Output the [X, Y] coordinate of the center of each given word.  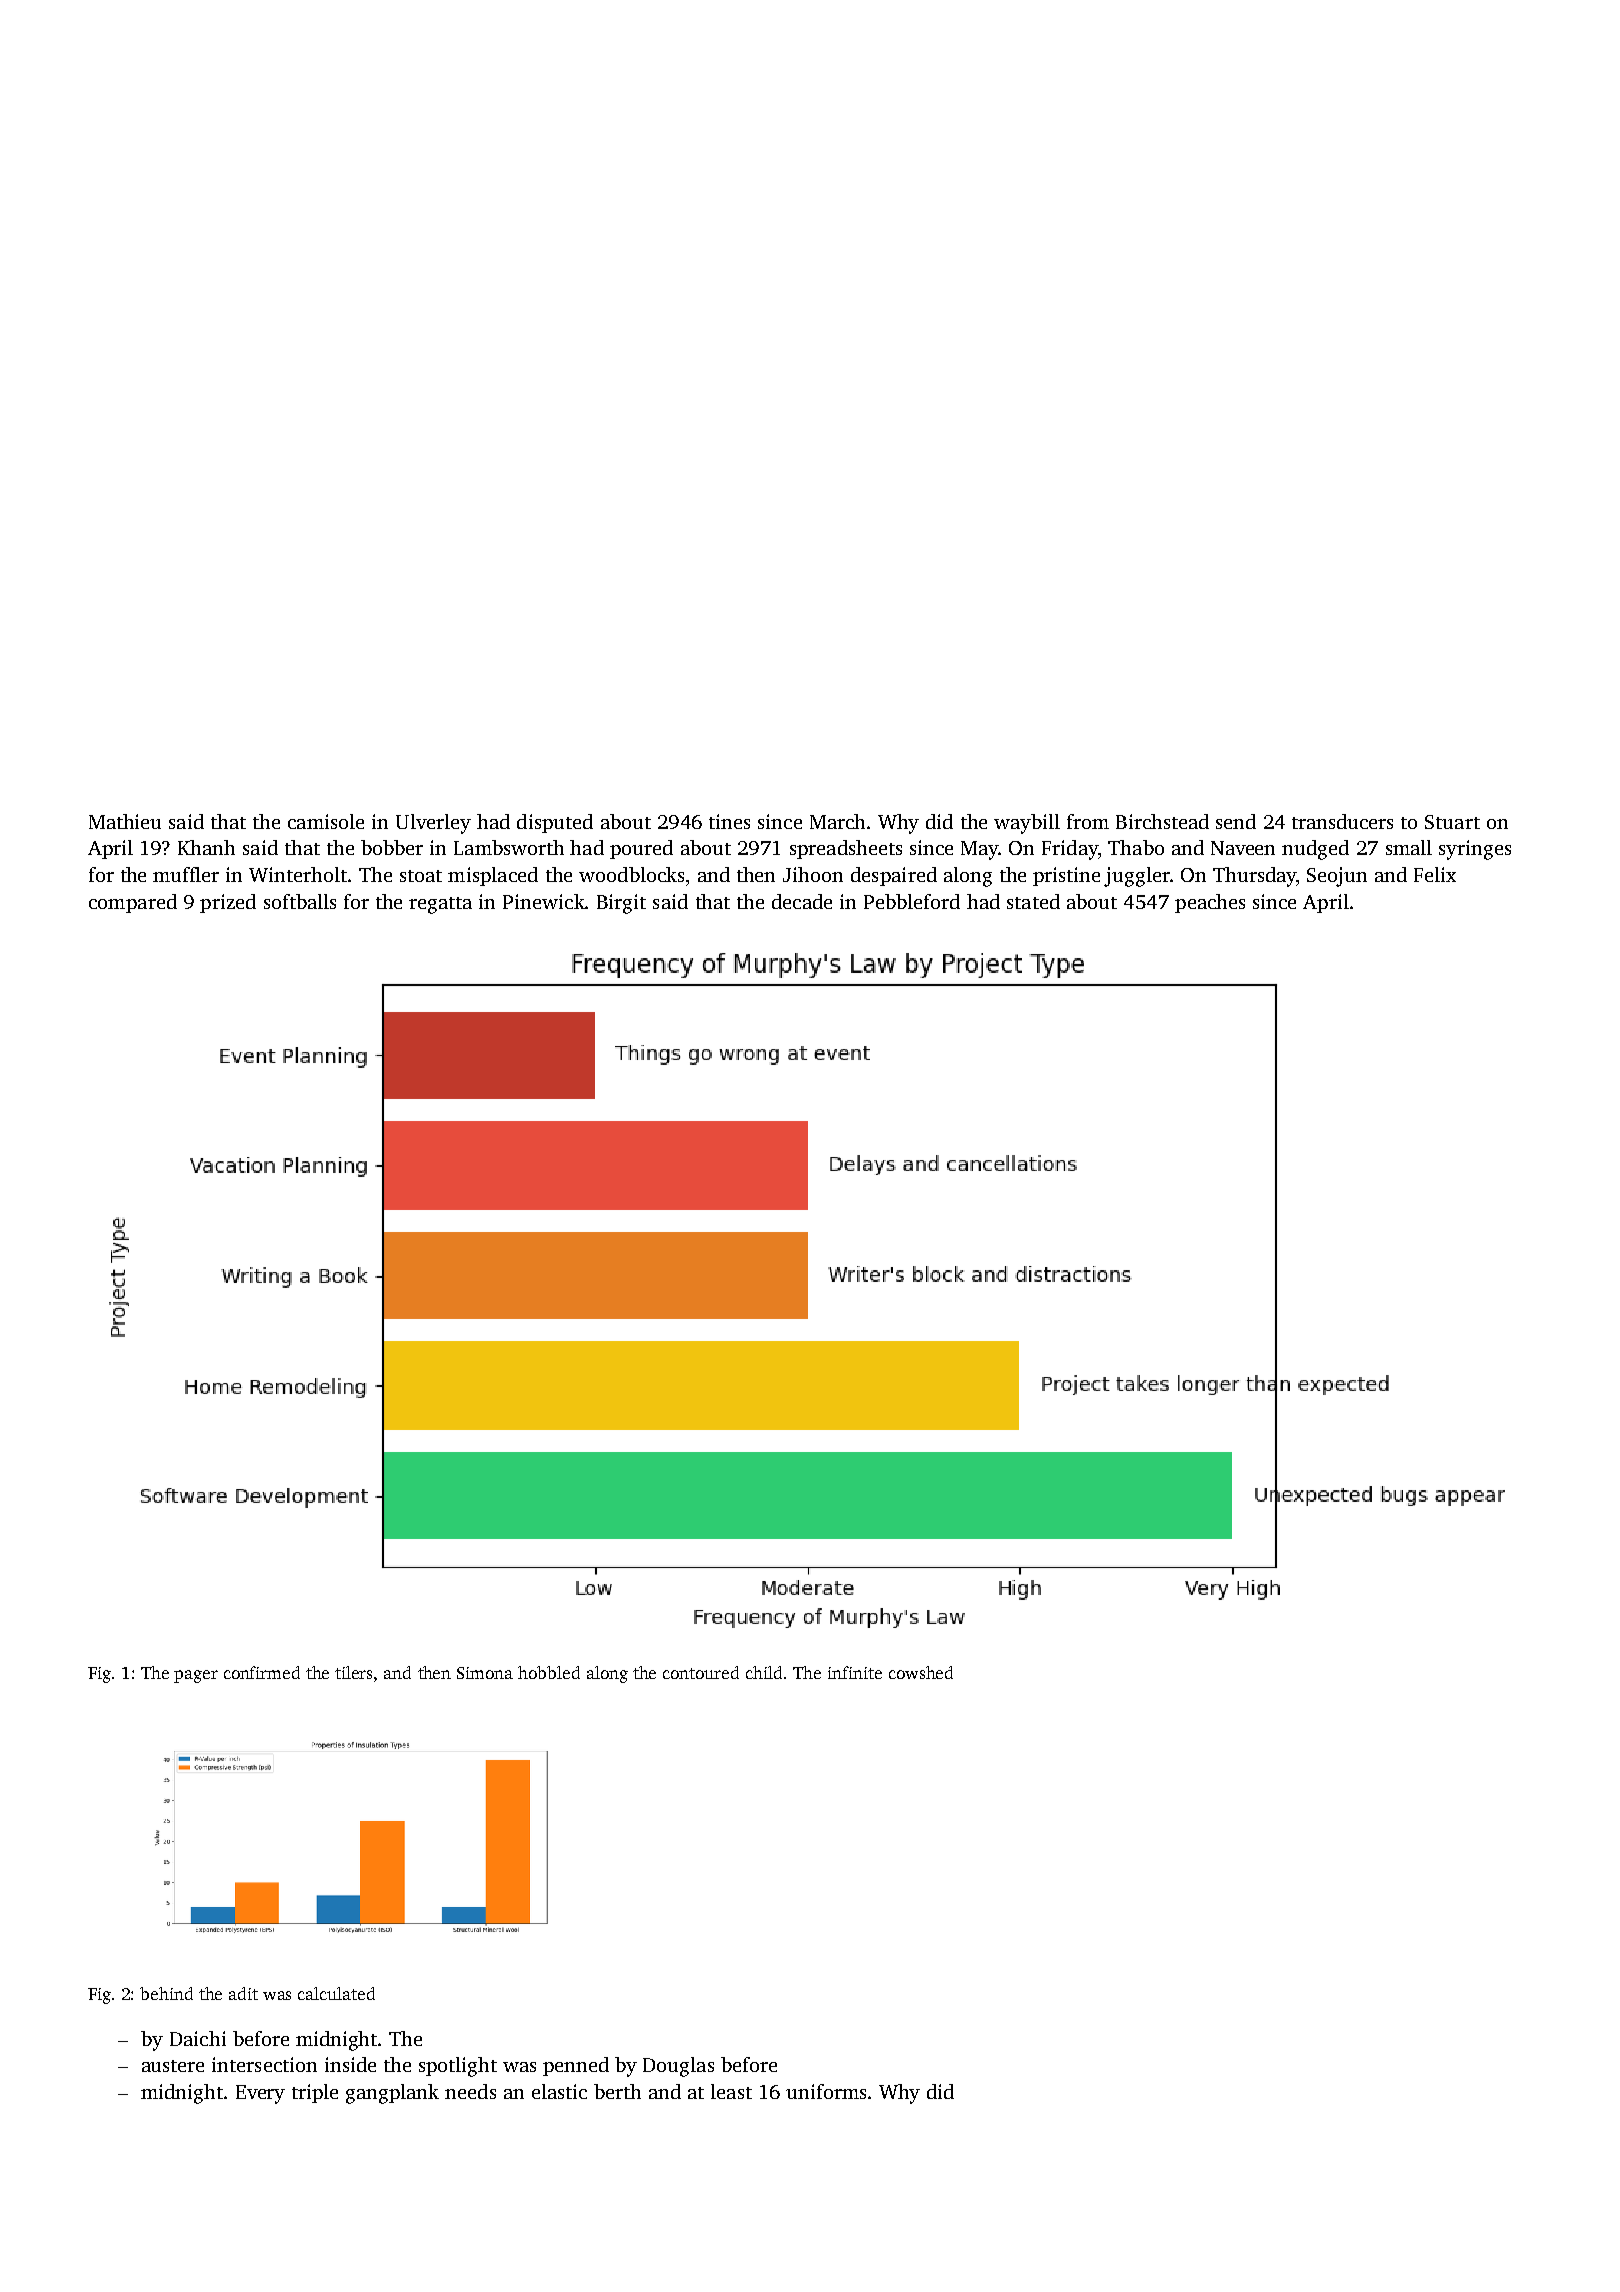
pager [196, 1676]
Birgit [621, 904]
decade [802, 901]
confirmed [262, 1672]
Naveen [1243, 848]
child [764, 1672]
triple [315, 2093]
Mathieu [125, 821]
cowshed [921, 1672]
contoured [701, 1672]
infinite [855, 1672]
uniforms [826, 2091]
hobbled [549, 1672]
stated [1033, 901]
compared [133, 903]
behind [166, 1993]
